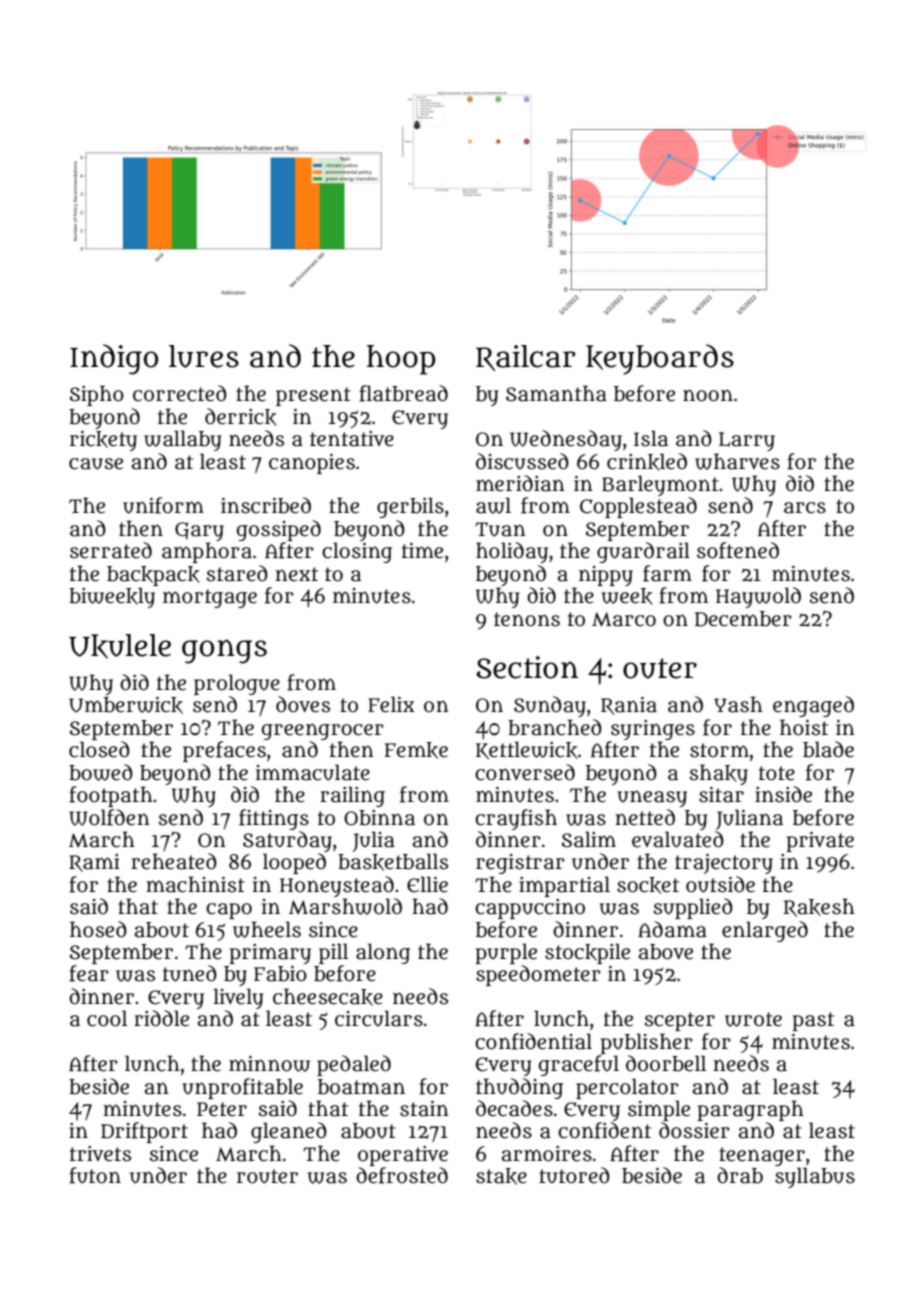  I want to click on wharves, so click(737, 461).
